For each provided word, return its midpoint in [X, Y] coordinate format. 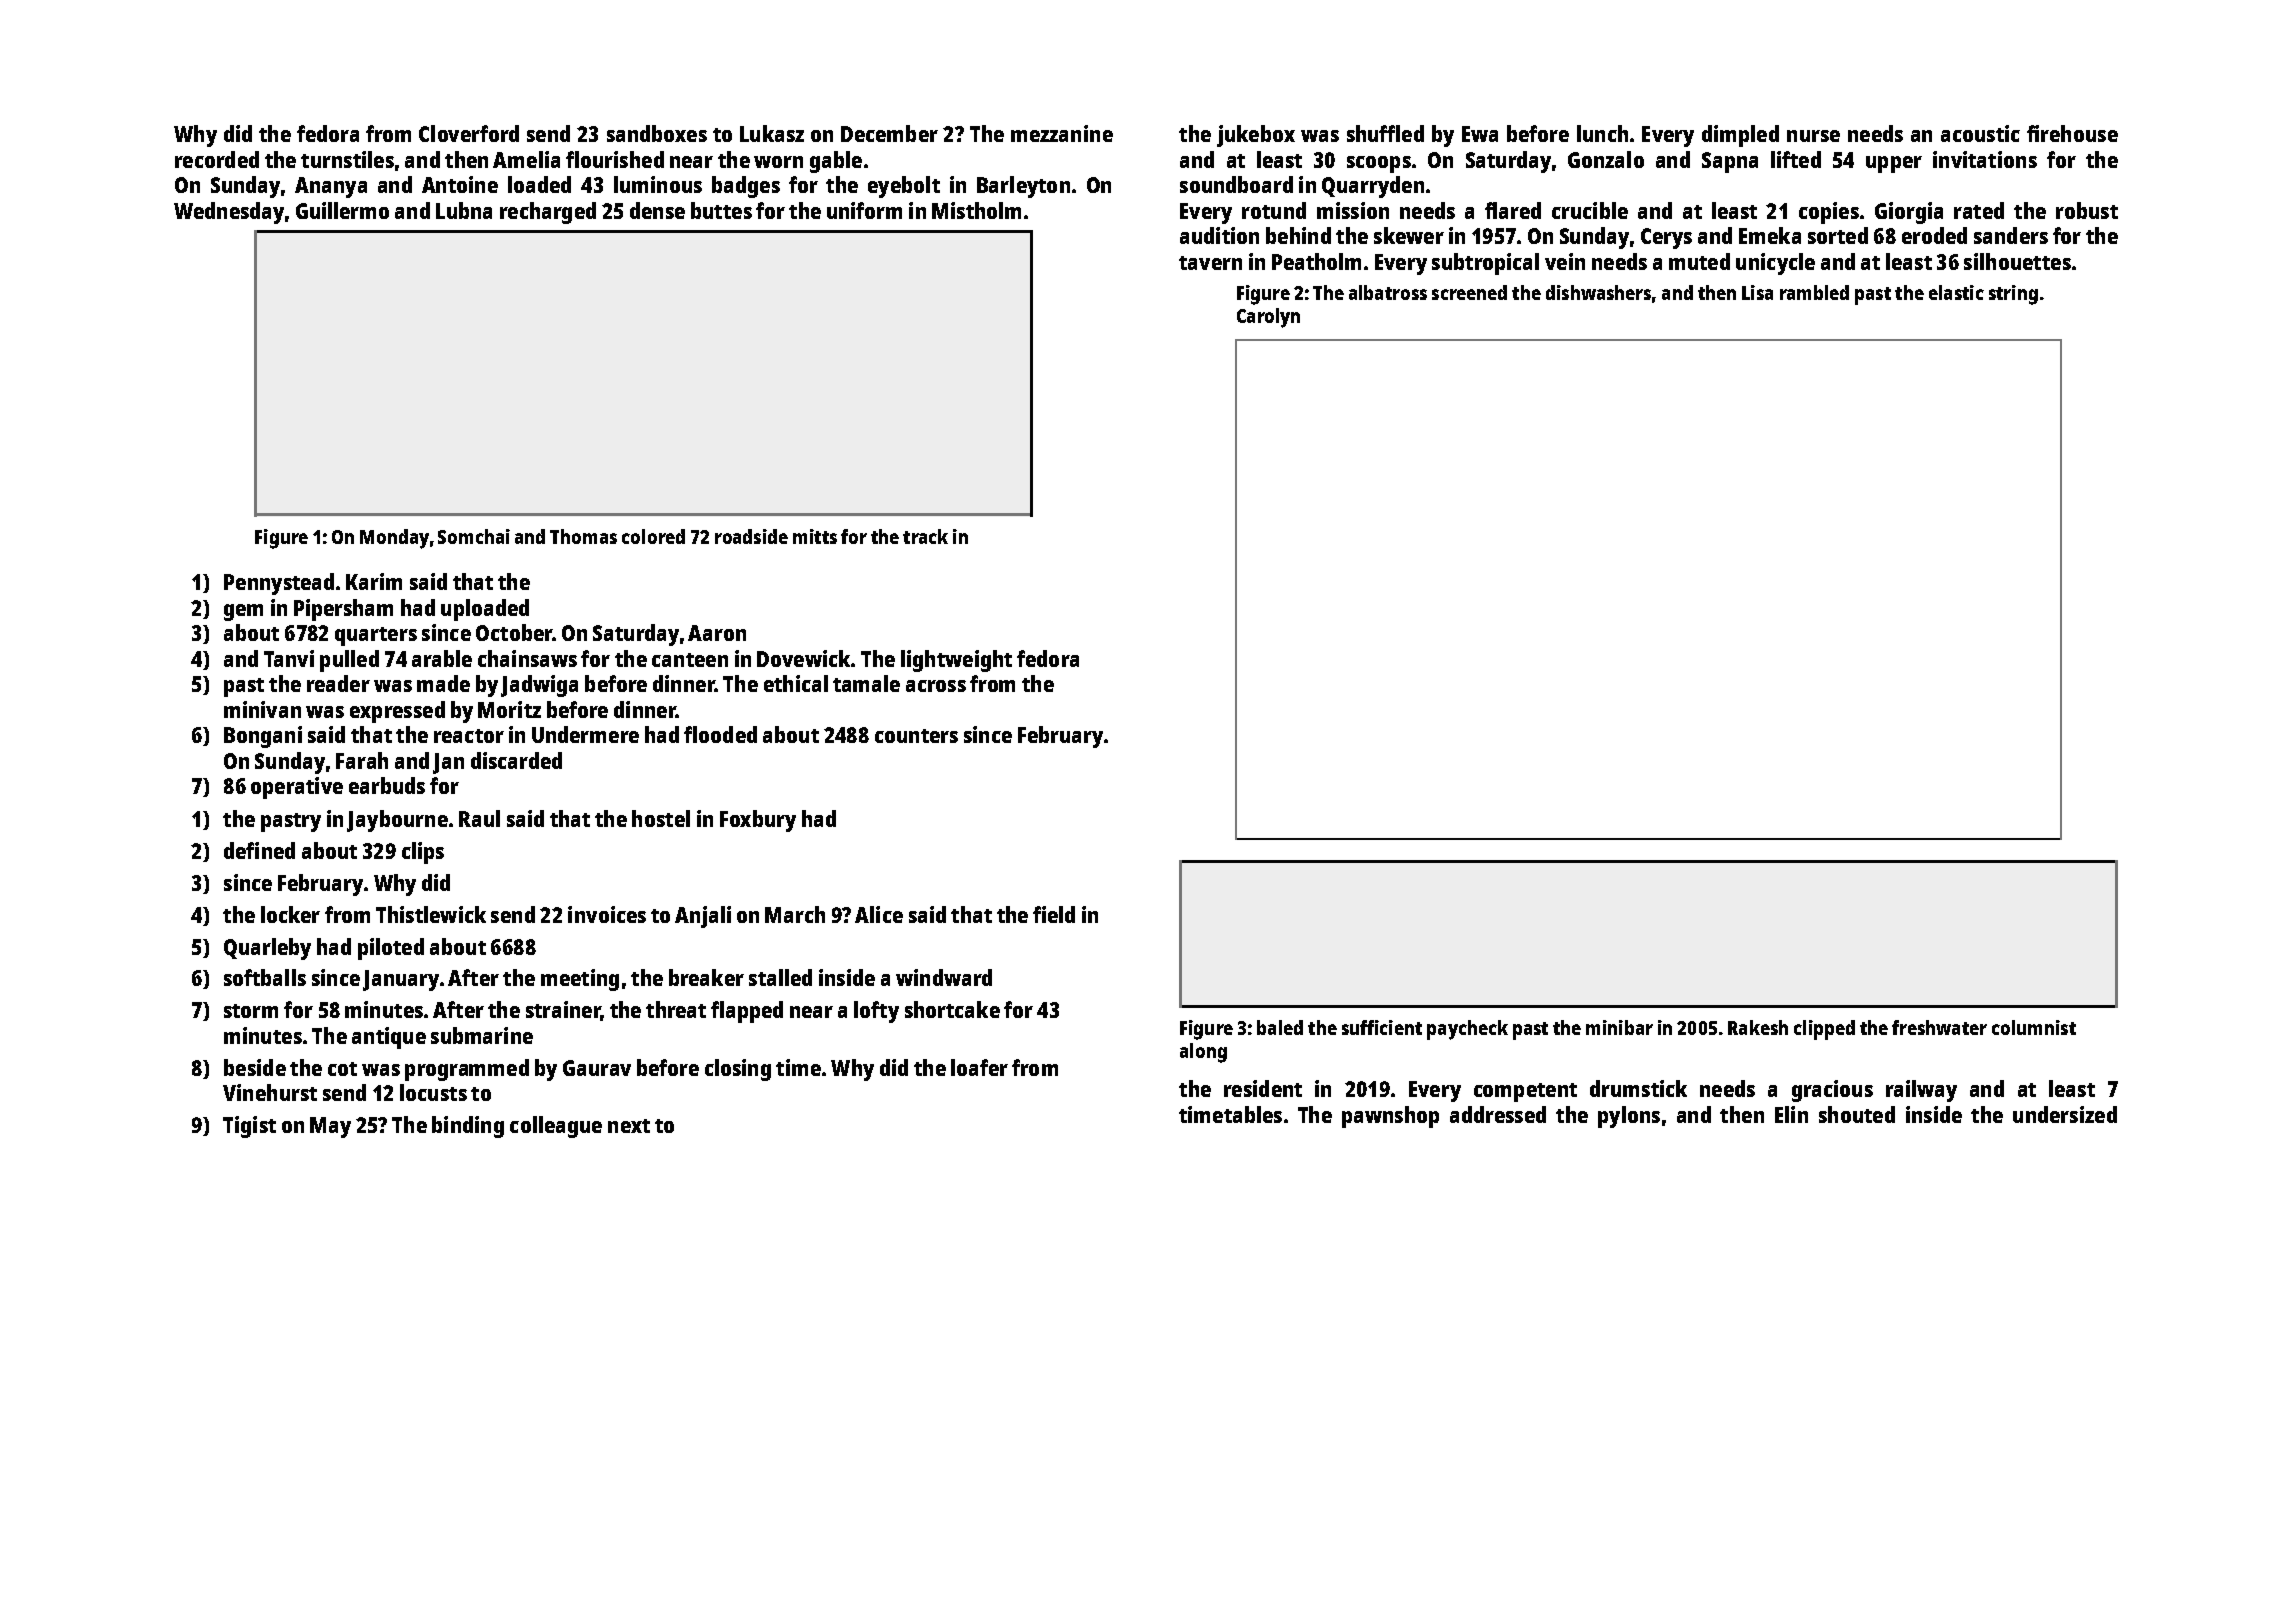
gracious [1832, 1091]
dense [657, 210]
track [925, 536]
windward [944, 977]
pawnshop [1390, 1117]
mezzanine [1062, 133]
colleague [556, 1127]
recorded [217, 159]
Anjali [703, 917]
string [2013, 295]
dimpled [1740, 136]
